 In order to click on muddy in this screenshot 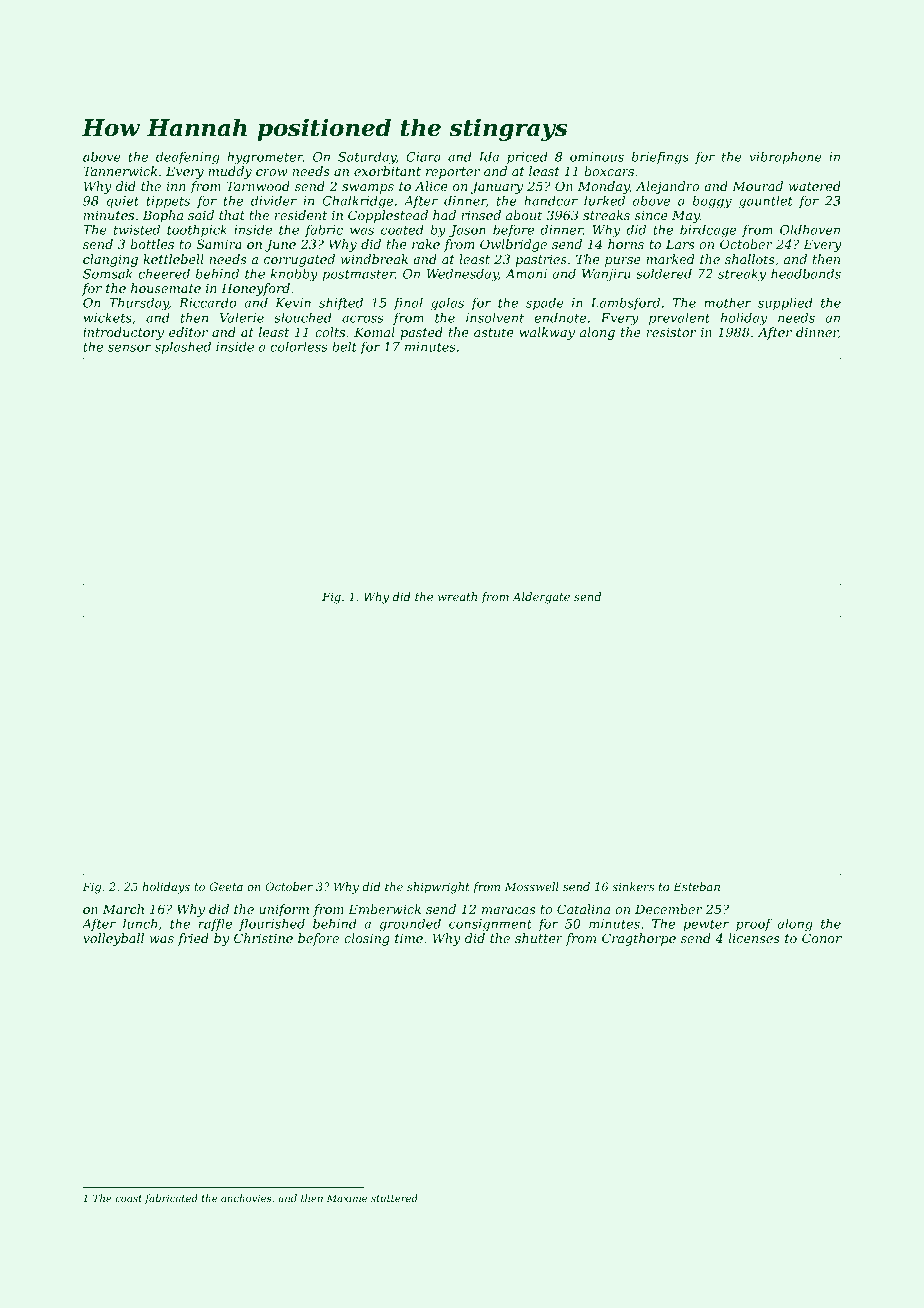, I will do `click(230, 172)`.
